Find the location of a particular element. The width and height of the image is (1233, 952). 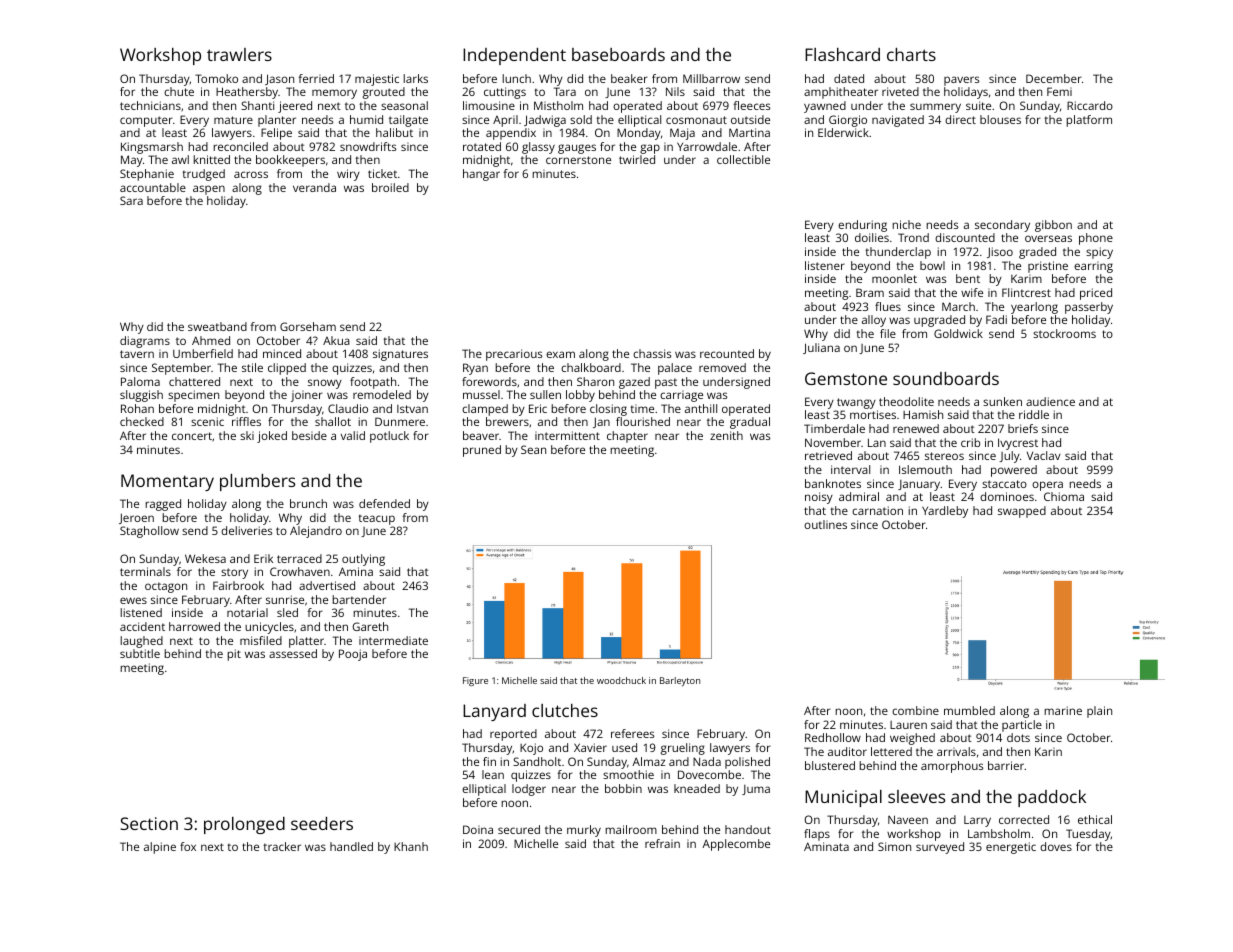

cornerstone is located at coordinates (578, 160).
